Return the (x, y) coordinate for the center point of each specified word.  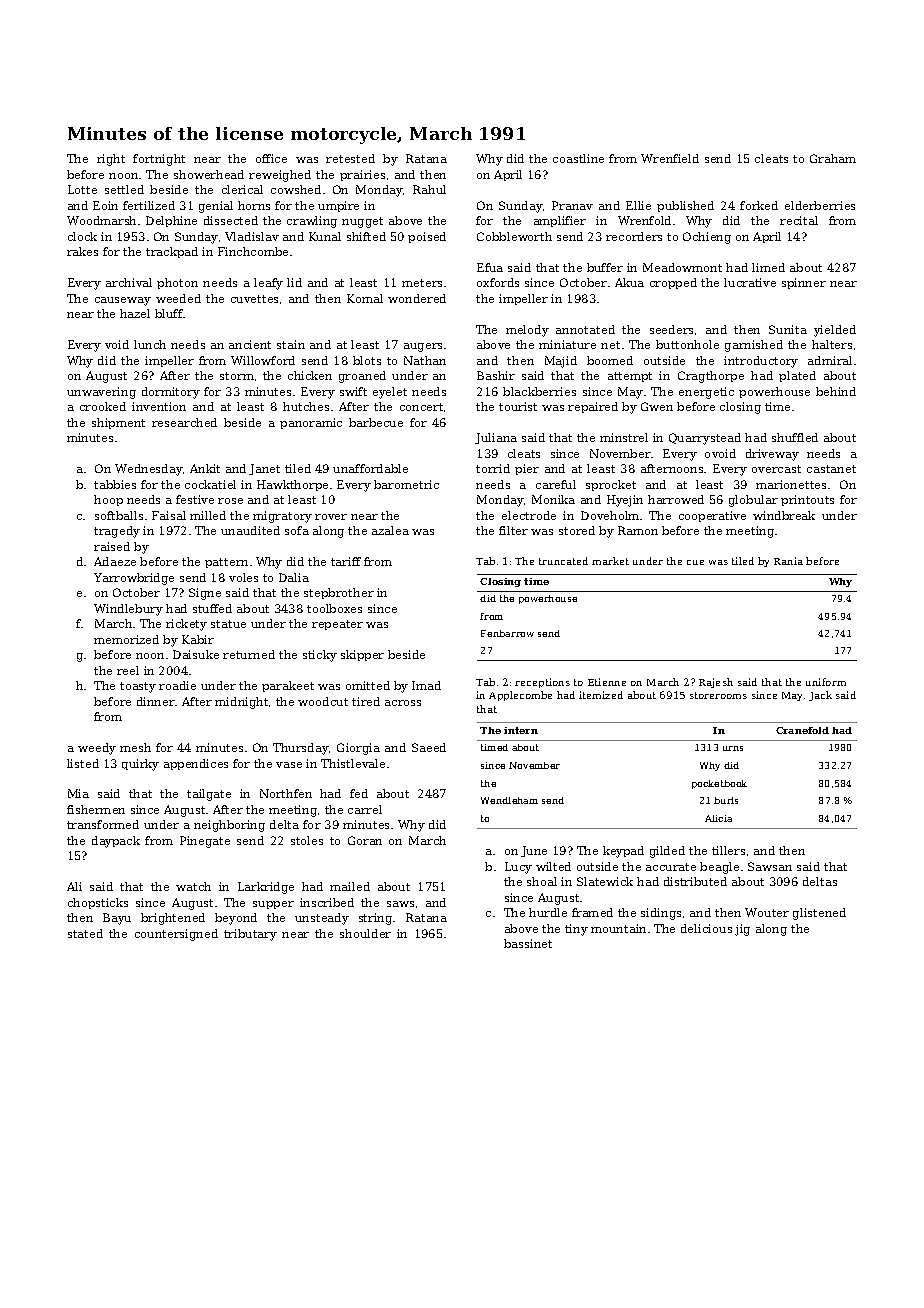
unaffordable (370, 468)
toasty (138, 687)
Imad (426, 685)
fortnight (159, 160)
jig (742, 930)
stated (85, 933)
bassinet (528, 943)
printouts (807, 500)
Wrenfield (670, 158)
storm (237, 376)
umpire (338, 206)
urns (733, 748)
